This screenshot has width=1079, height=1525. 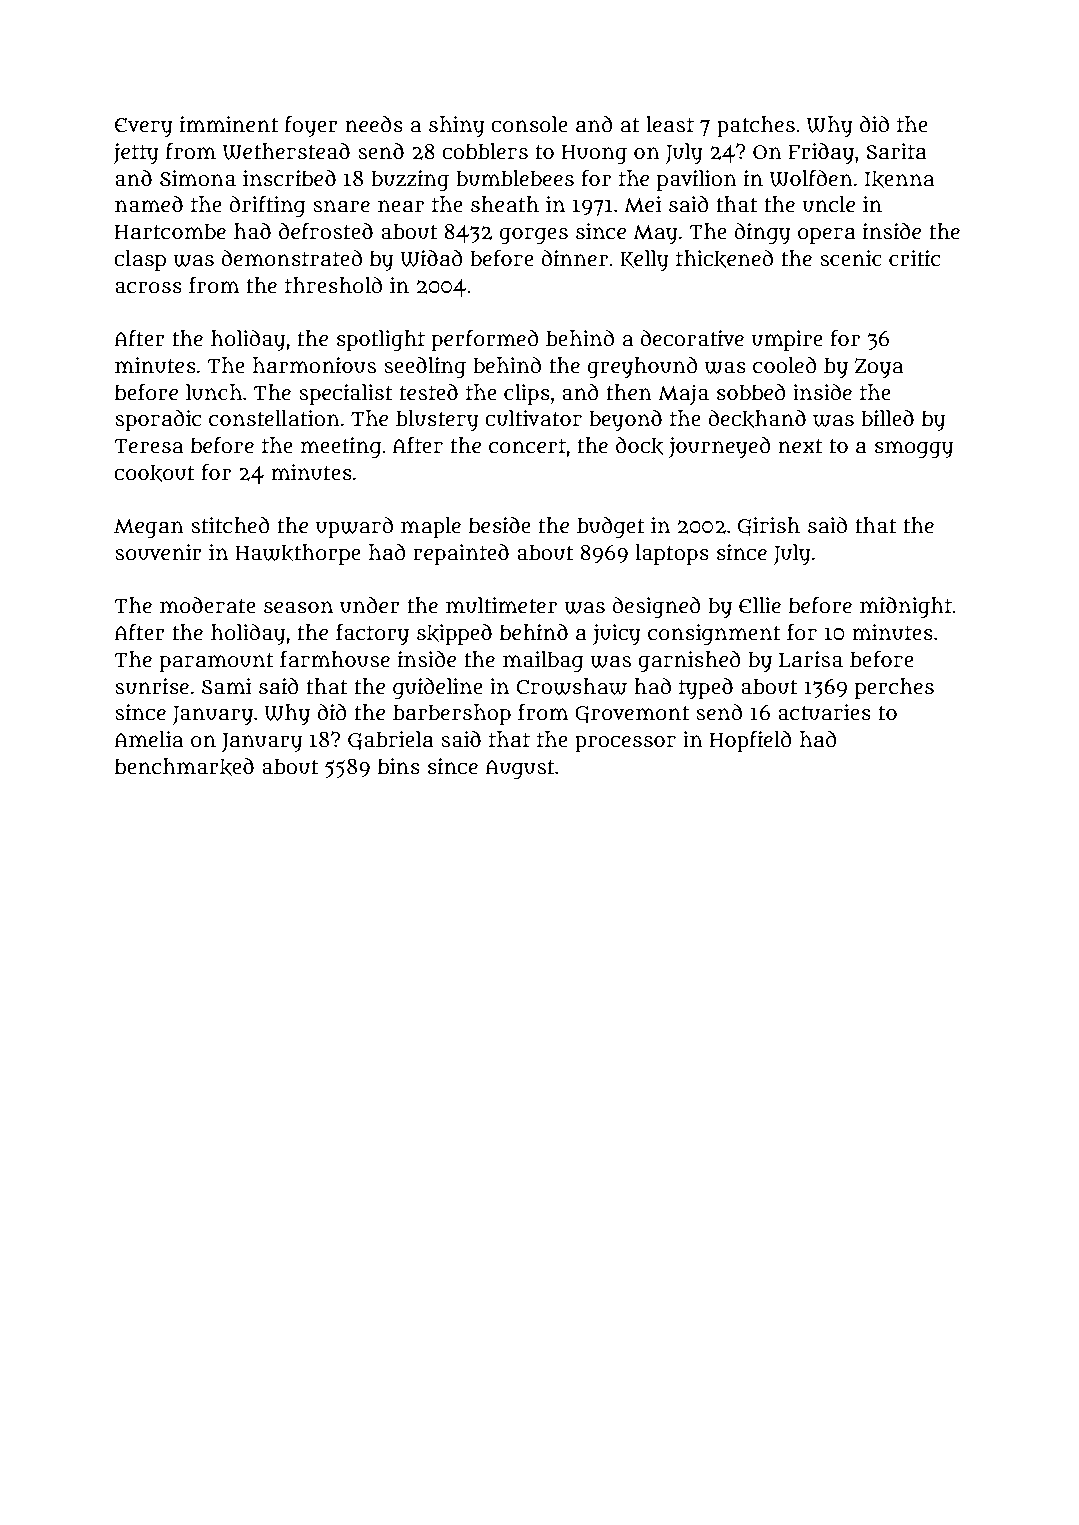 What do you see at coordinates (828, 204) in the screenshot?
I see `uncle` at bounding box center [828, 204].
